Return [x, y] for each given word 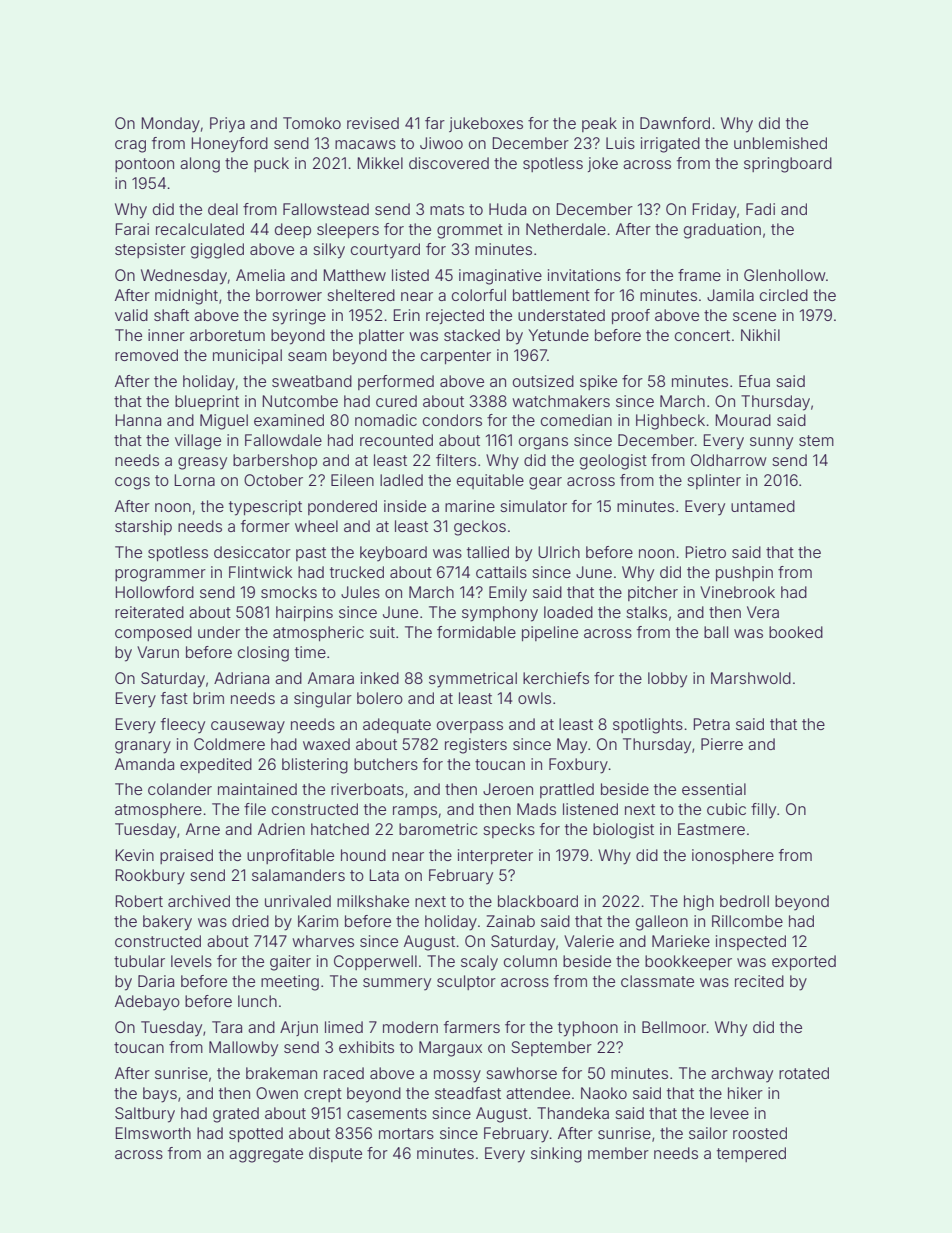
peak [599, 124]
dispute [335, 1154]
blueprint [207, 402]
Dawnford [675, 123]
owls [534, 698]
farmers [472, 1027]
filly [763, 811]
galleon [662, 923]
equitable [490, 481]
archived [199, 901]
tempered [751, 1154]
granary [143, 747]
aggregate [266, 1155]
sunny [771, 443]
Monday [171, 125]
